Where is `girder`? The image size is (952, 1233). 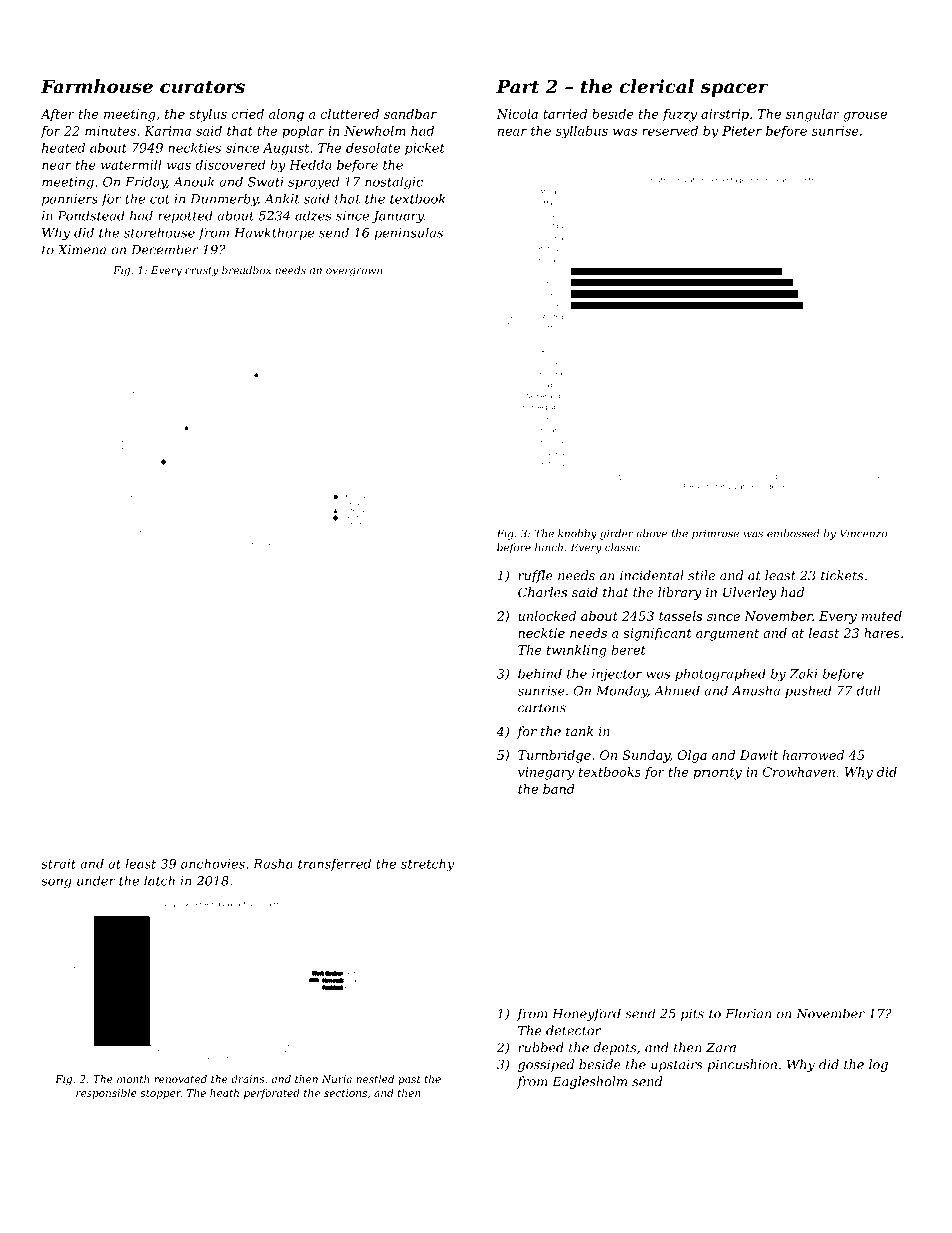 girder is located at coordinates (617, 534).
